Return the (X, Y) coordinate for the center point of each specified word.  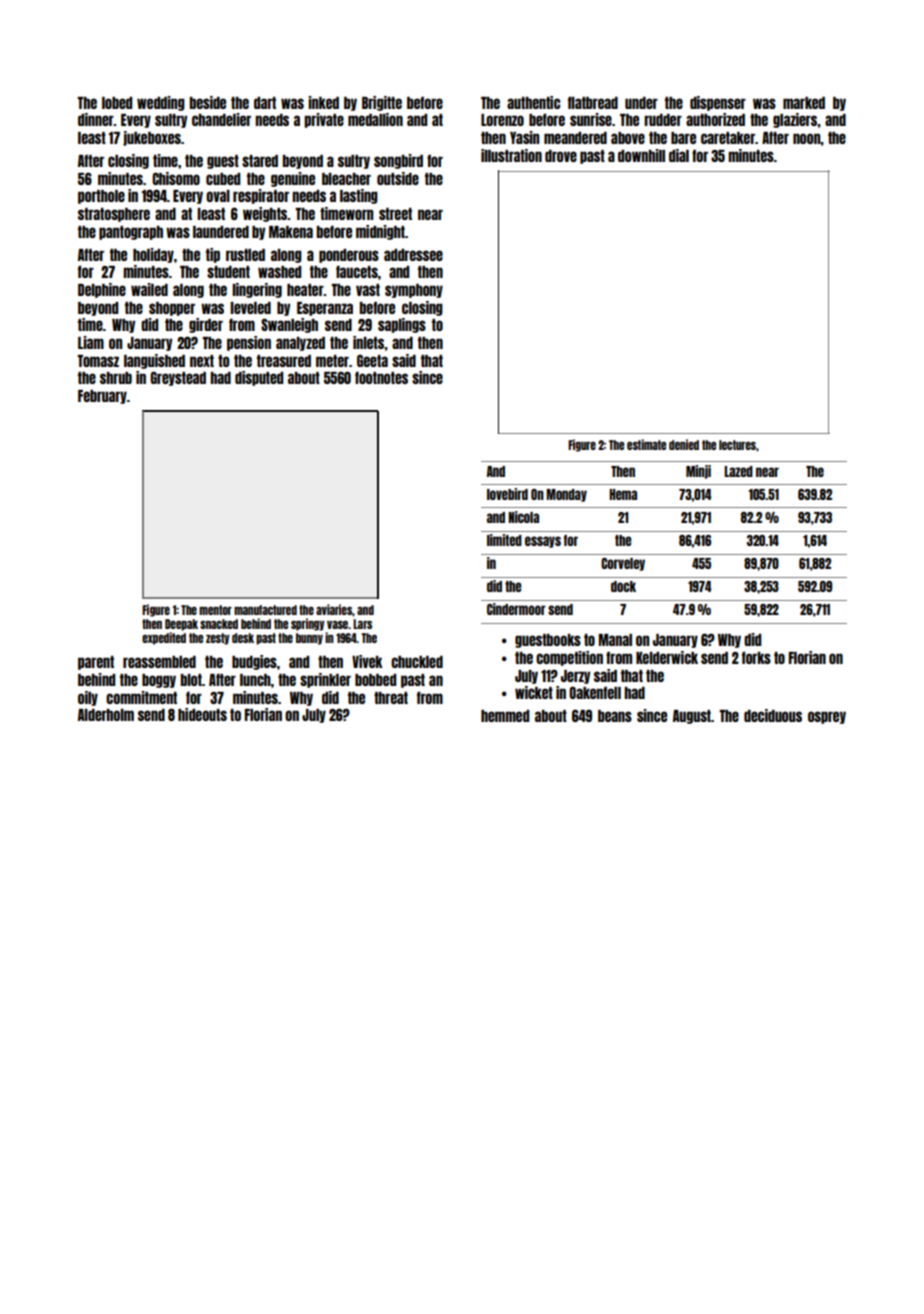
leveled (250, 308)
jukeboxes (152, 138)
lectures (737, 445)
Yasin (524, 137)
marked (804, 103)
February (102, 397)
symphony (414, 291)
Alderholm (106, 715)
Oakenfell (595, 692)
